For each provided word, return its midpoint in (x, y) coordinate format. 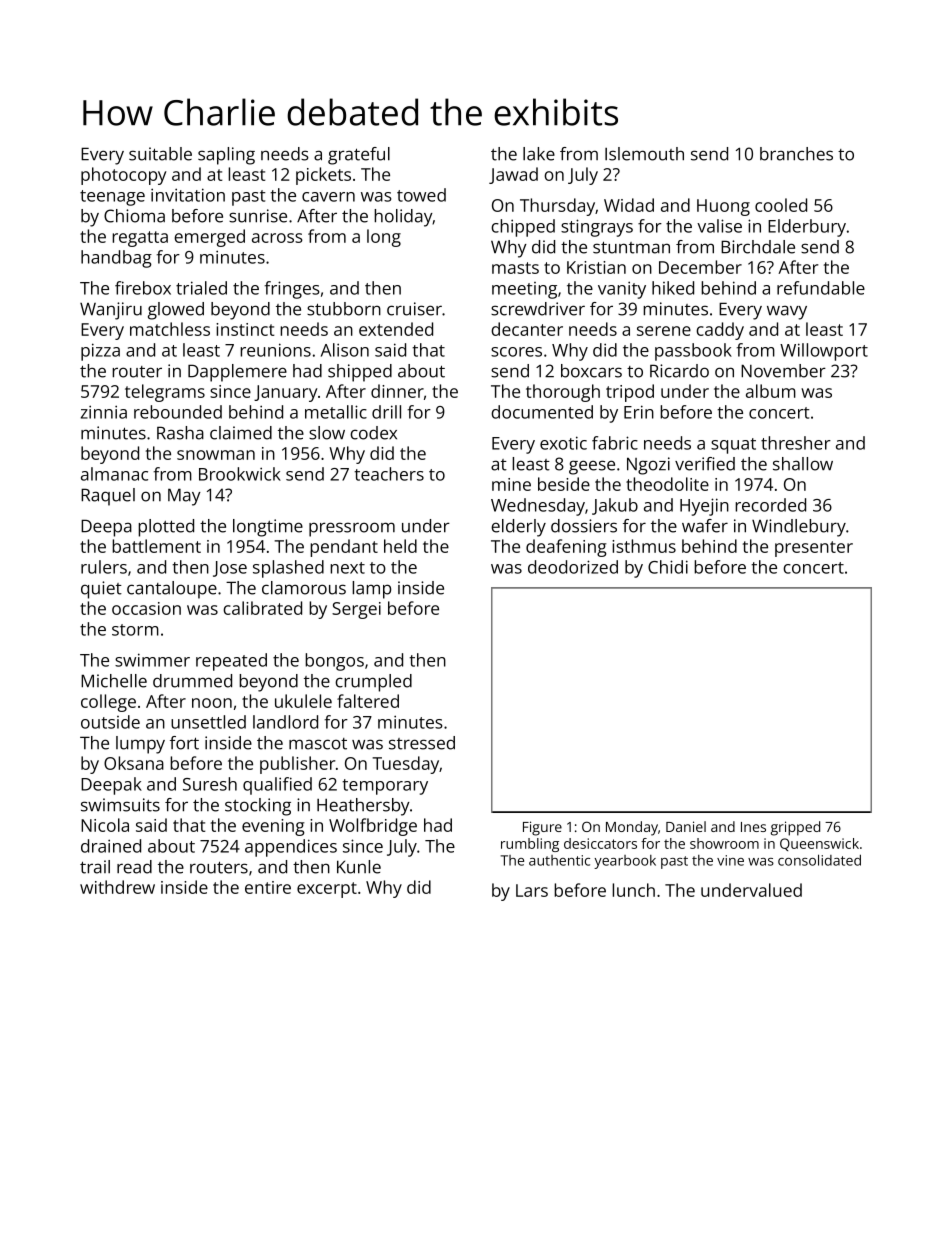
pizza (100, 352)
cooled (781, 205)
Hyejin (704, 507)
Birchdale (758, 247)
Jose (230, 569)
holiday (403, 218)
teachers (389, 474)
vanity (622, 290)
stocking (258, 807)
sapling (226, 156)
